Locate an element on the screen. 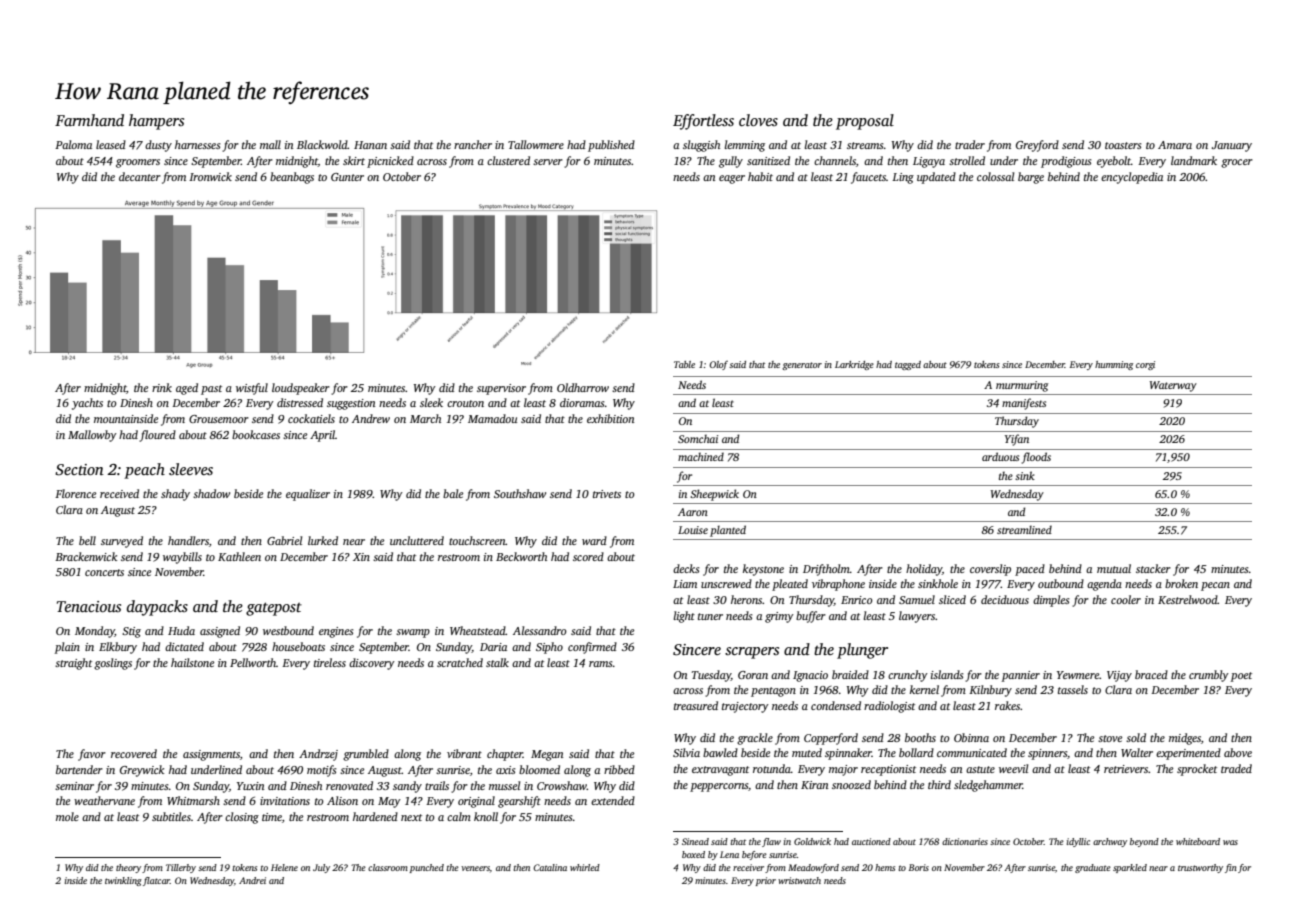  Kestrelwood is located at coordinates (1188, 599).
